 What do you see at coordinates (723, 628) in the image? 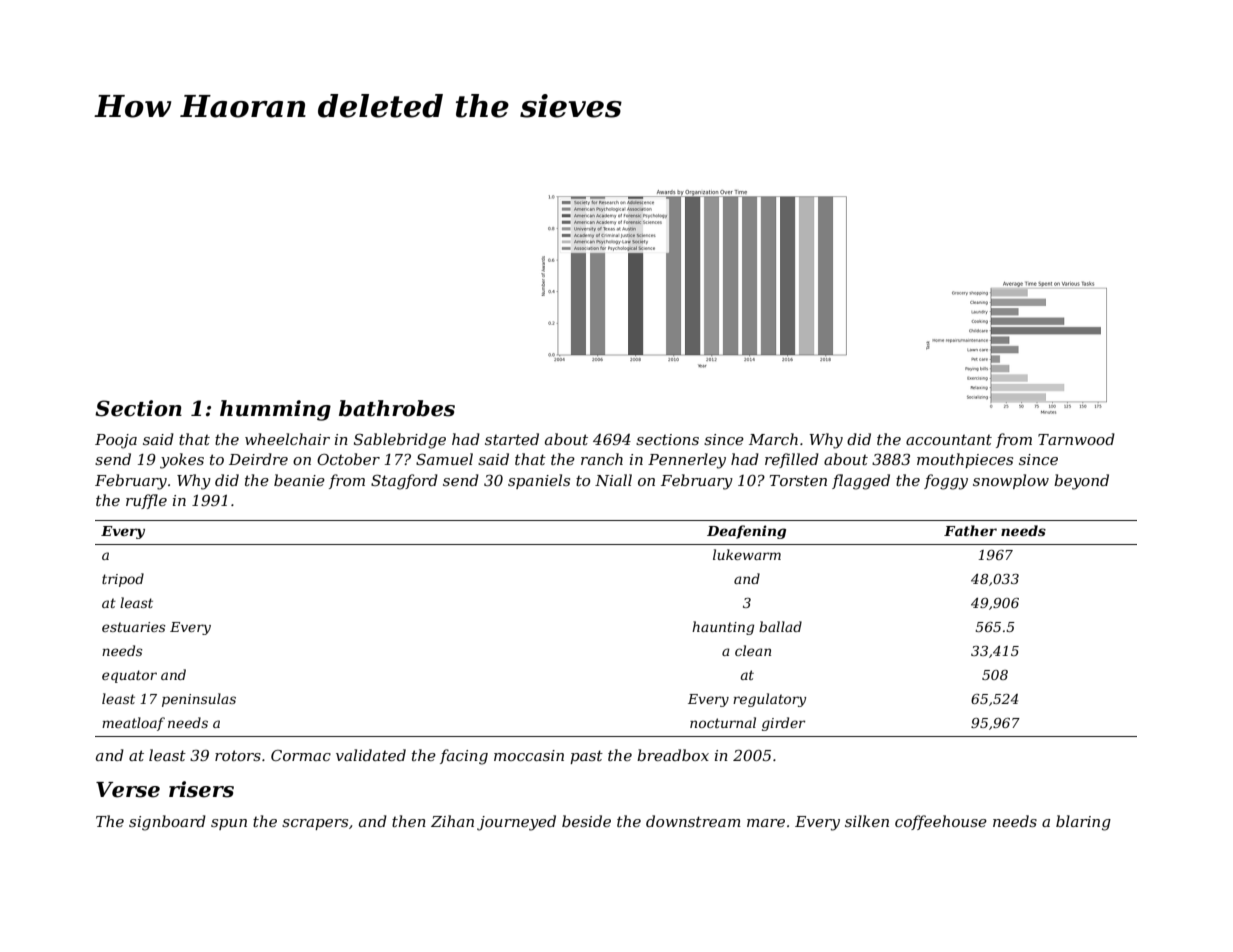
I see `haunting` at bounding box center [723, 628].
